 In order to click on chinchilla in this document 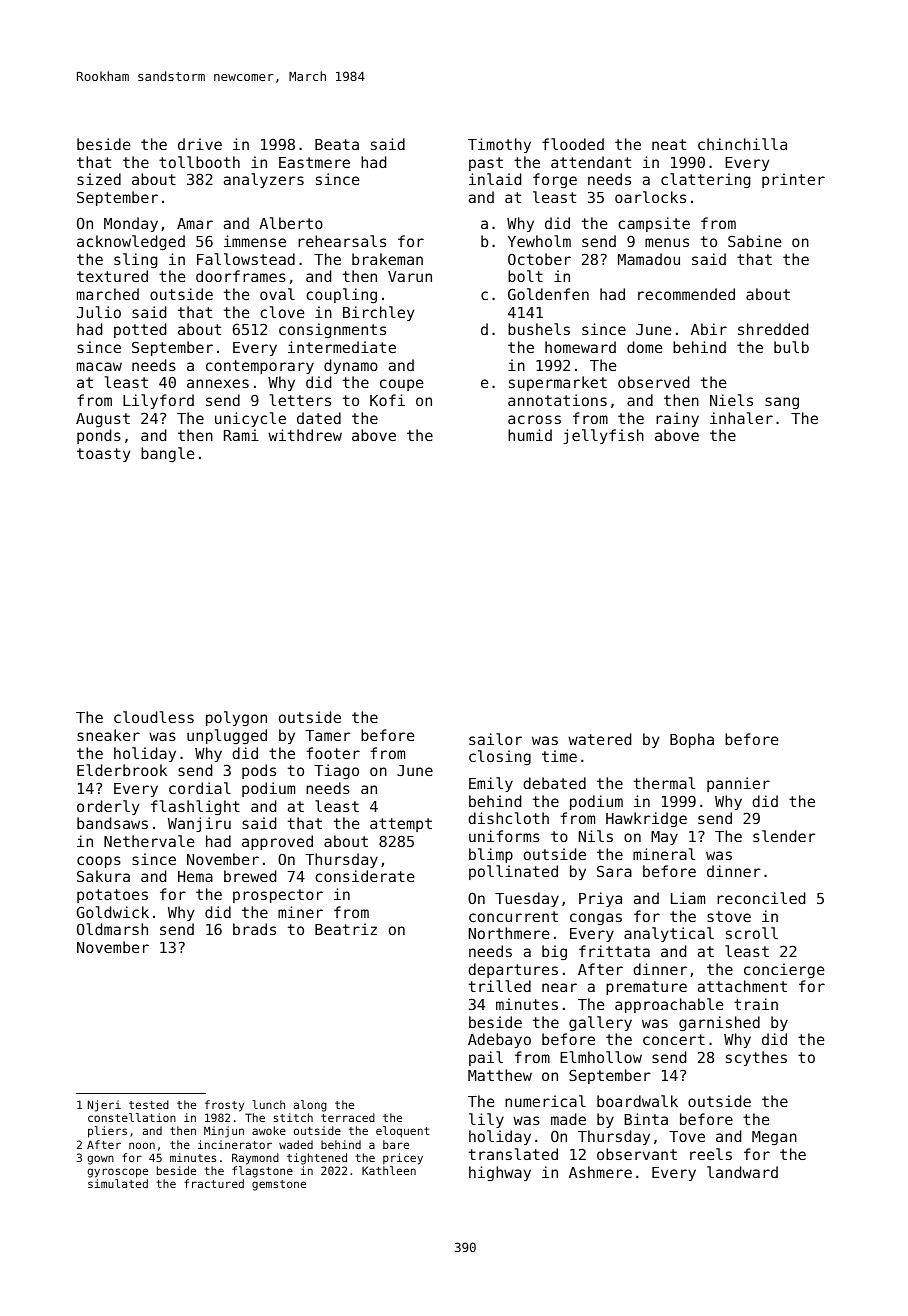, I will do `click(742, 144)`.
